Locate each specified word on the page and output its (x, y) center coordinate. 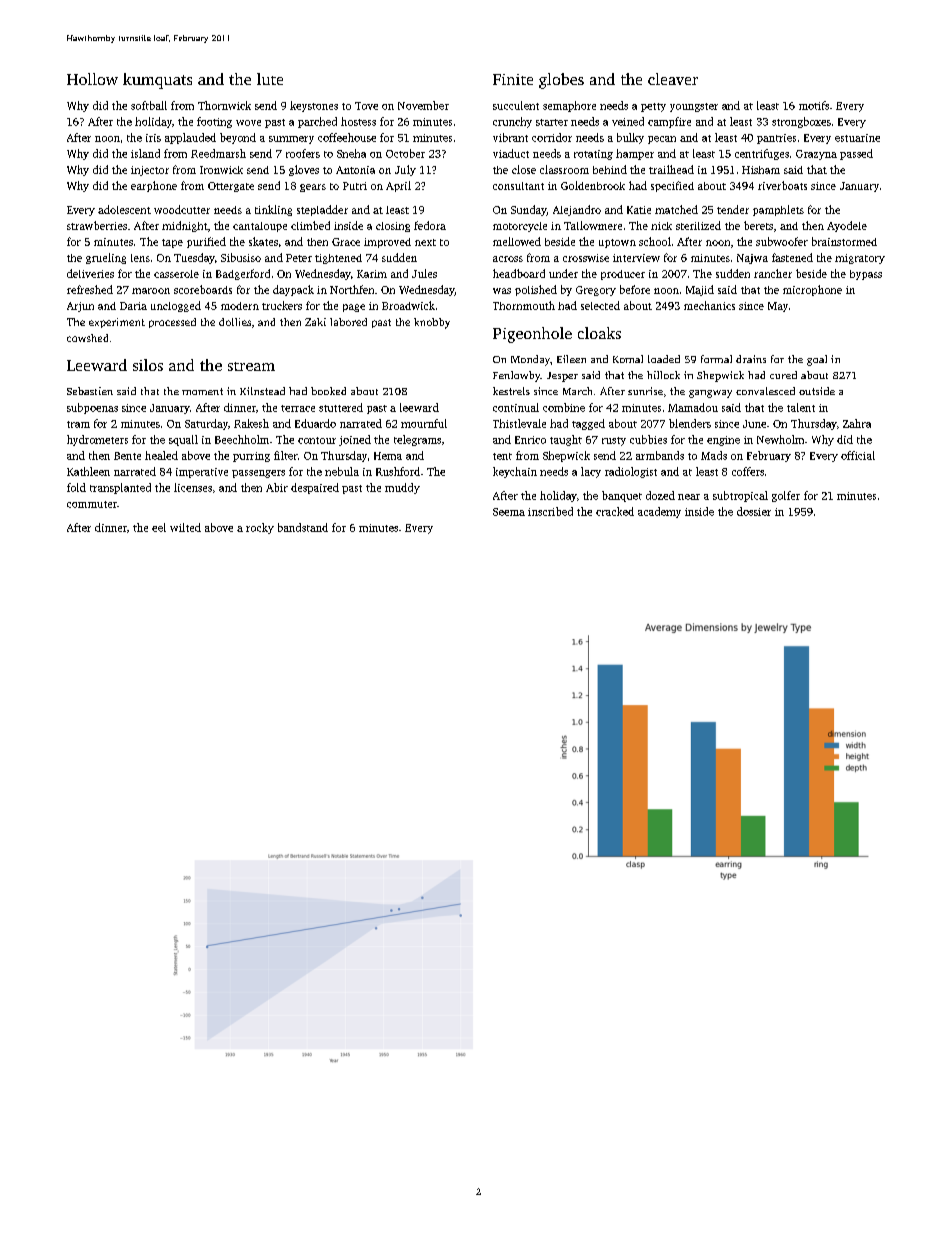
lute (270, 79)
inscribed (550, 511)
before (635, 289)
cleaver (673, 79)
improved (387, 243)
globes (561, 81)
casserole (176, 274)
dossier (754, 511)
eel (159, 527)
